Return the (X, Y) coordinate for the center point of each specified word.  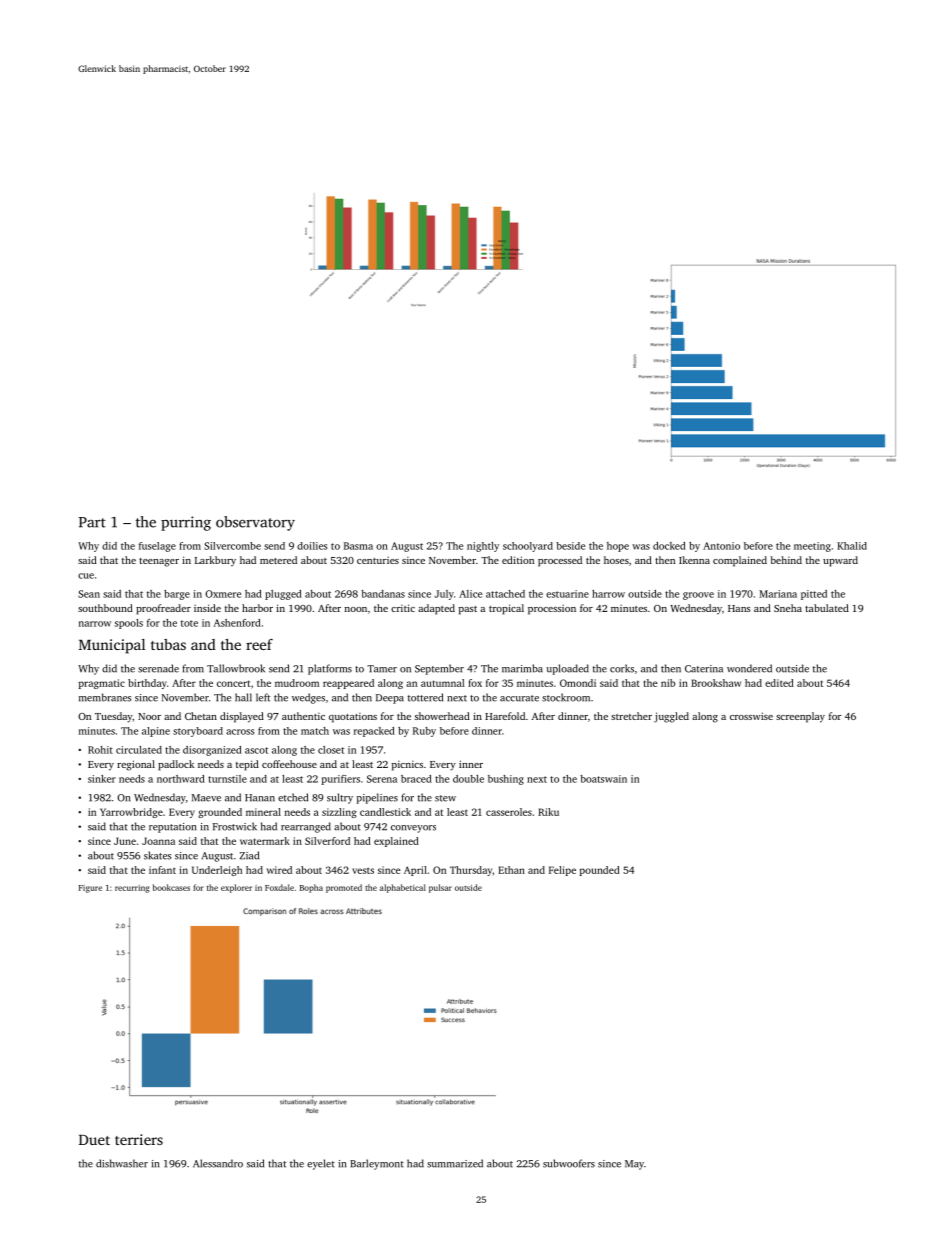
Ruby (424, 732)
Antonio (721, 546)
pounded (600, 871)
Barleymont (377, 1164)
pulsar (440, 888)
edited (779, 683)
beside (570, 546)
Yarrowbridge (131, 813)
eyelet (321, 1164)
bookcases (171, 887)
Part (92, 522)
